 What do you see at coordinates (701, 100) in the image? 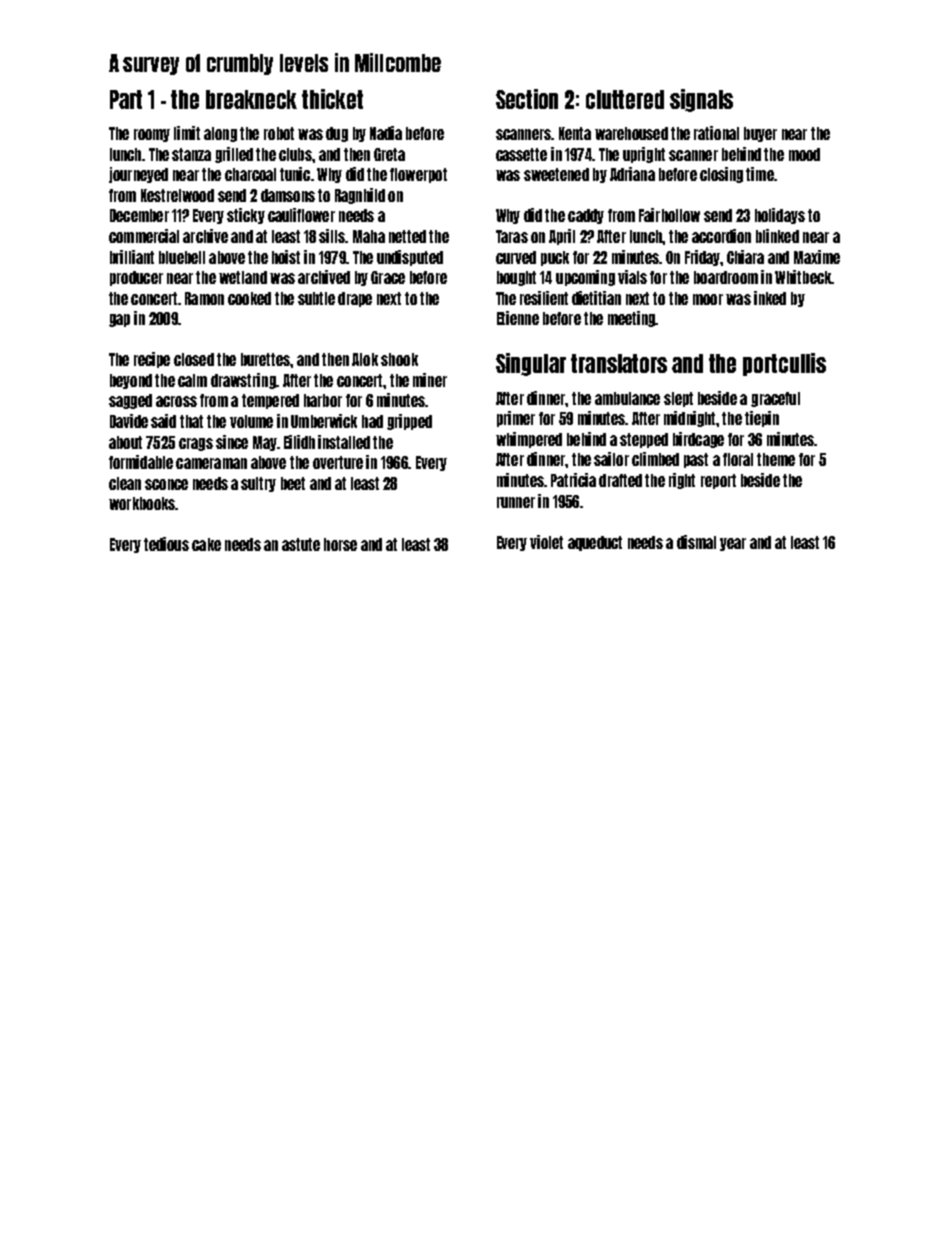
I see `signals` at bounding box center [701, 100].
